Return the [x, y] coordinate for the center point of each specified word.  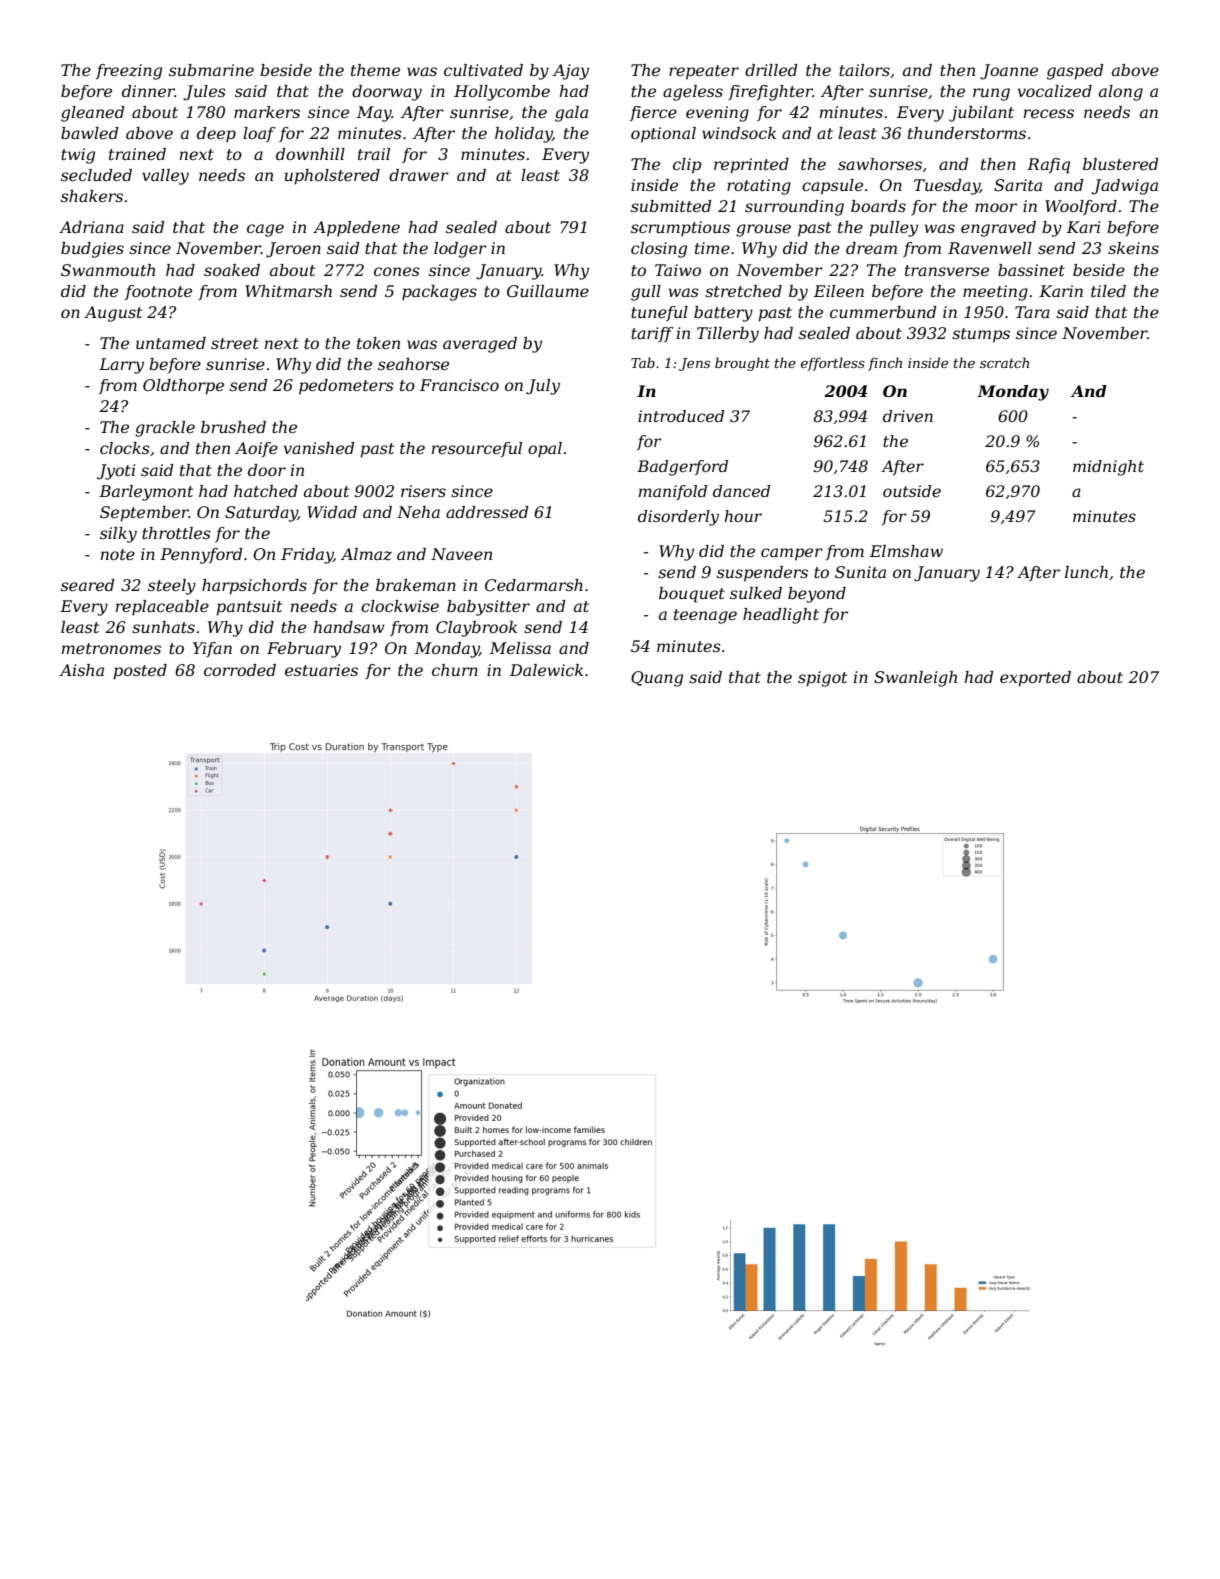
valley [165, 177]
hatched [266, 491]
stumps [981, 335]
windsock [739, 133]
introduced [681, 416]
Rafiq [1048, 166]
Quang [657, 679]
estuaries [321, 670]
